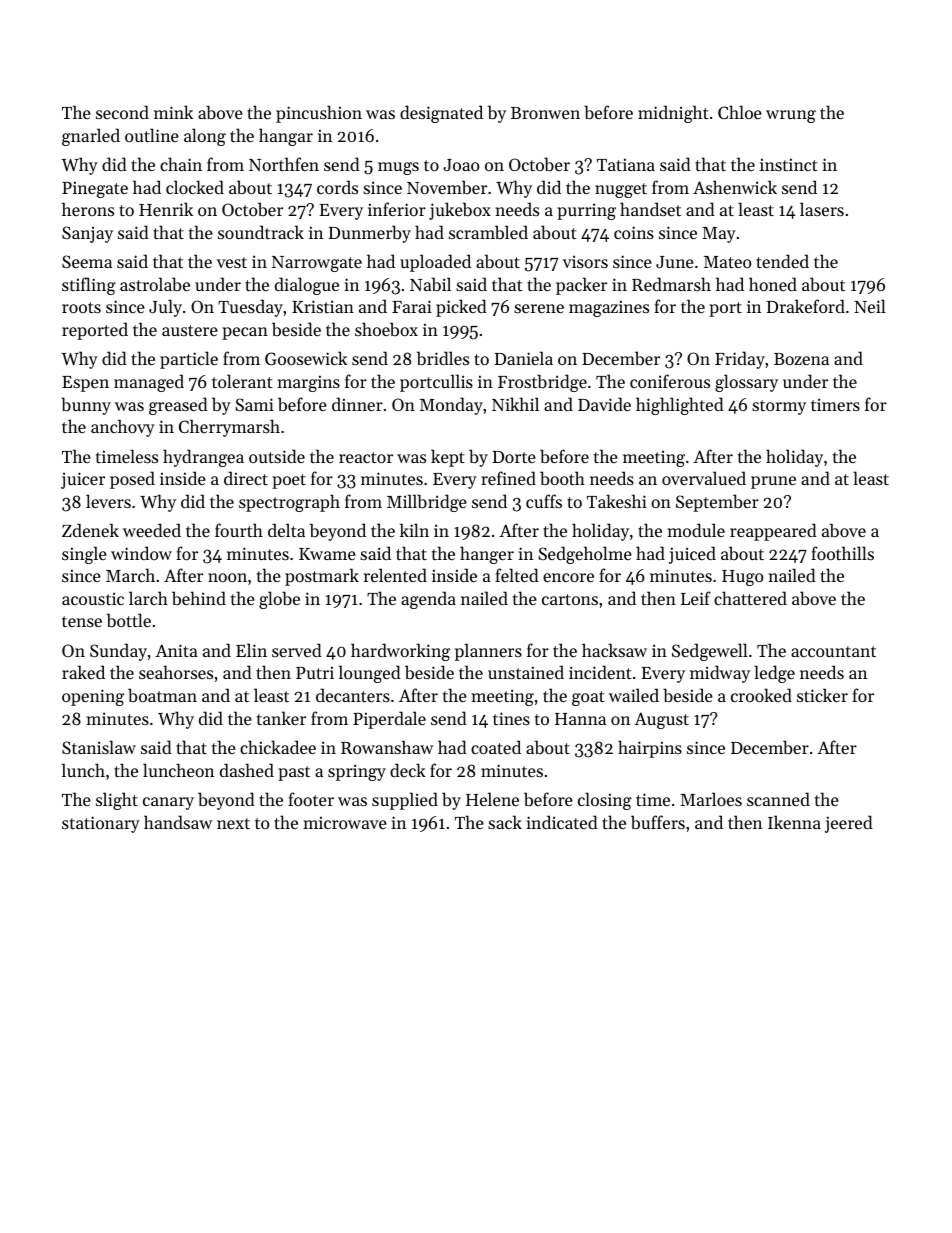 Image resolution: width=952 pixels, height=1233 pixels. I want to click on Ashenwick, so click(735, 187).
